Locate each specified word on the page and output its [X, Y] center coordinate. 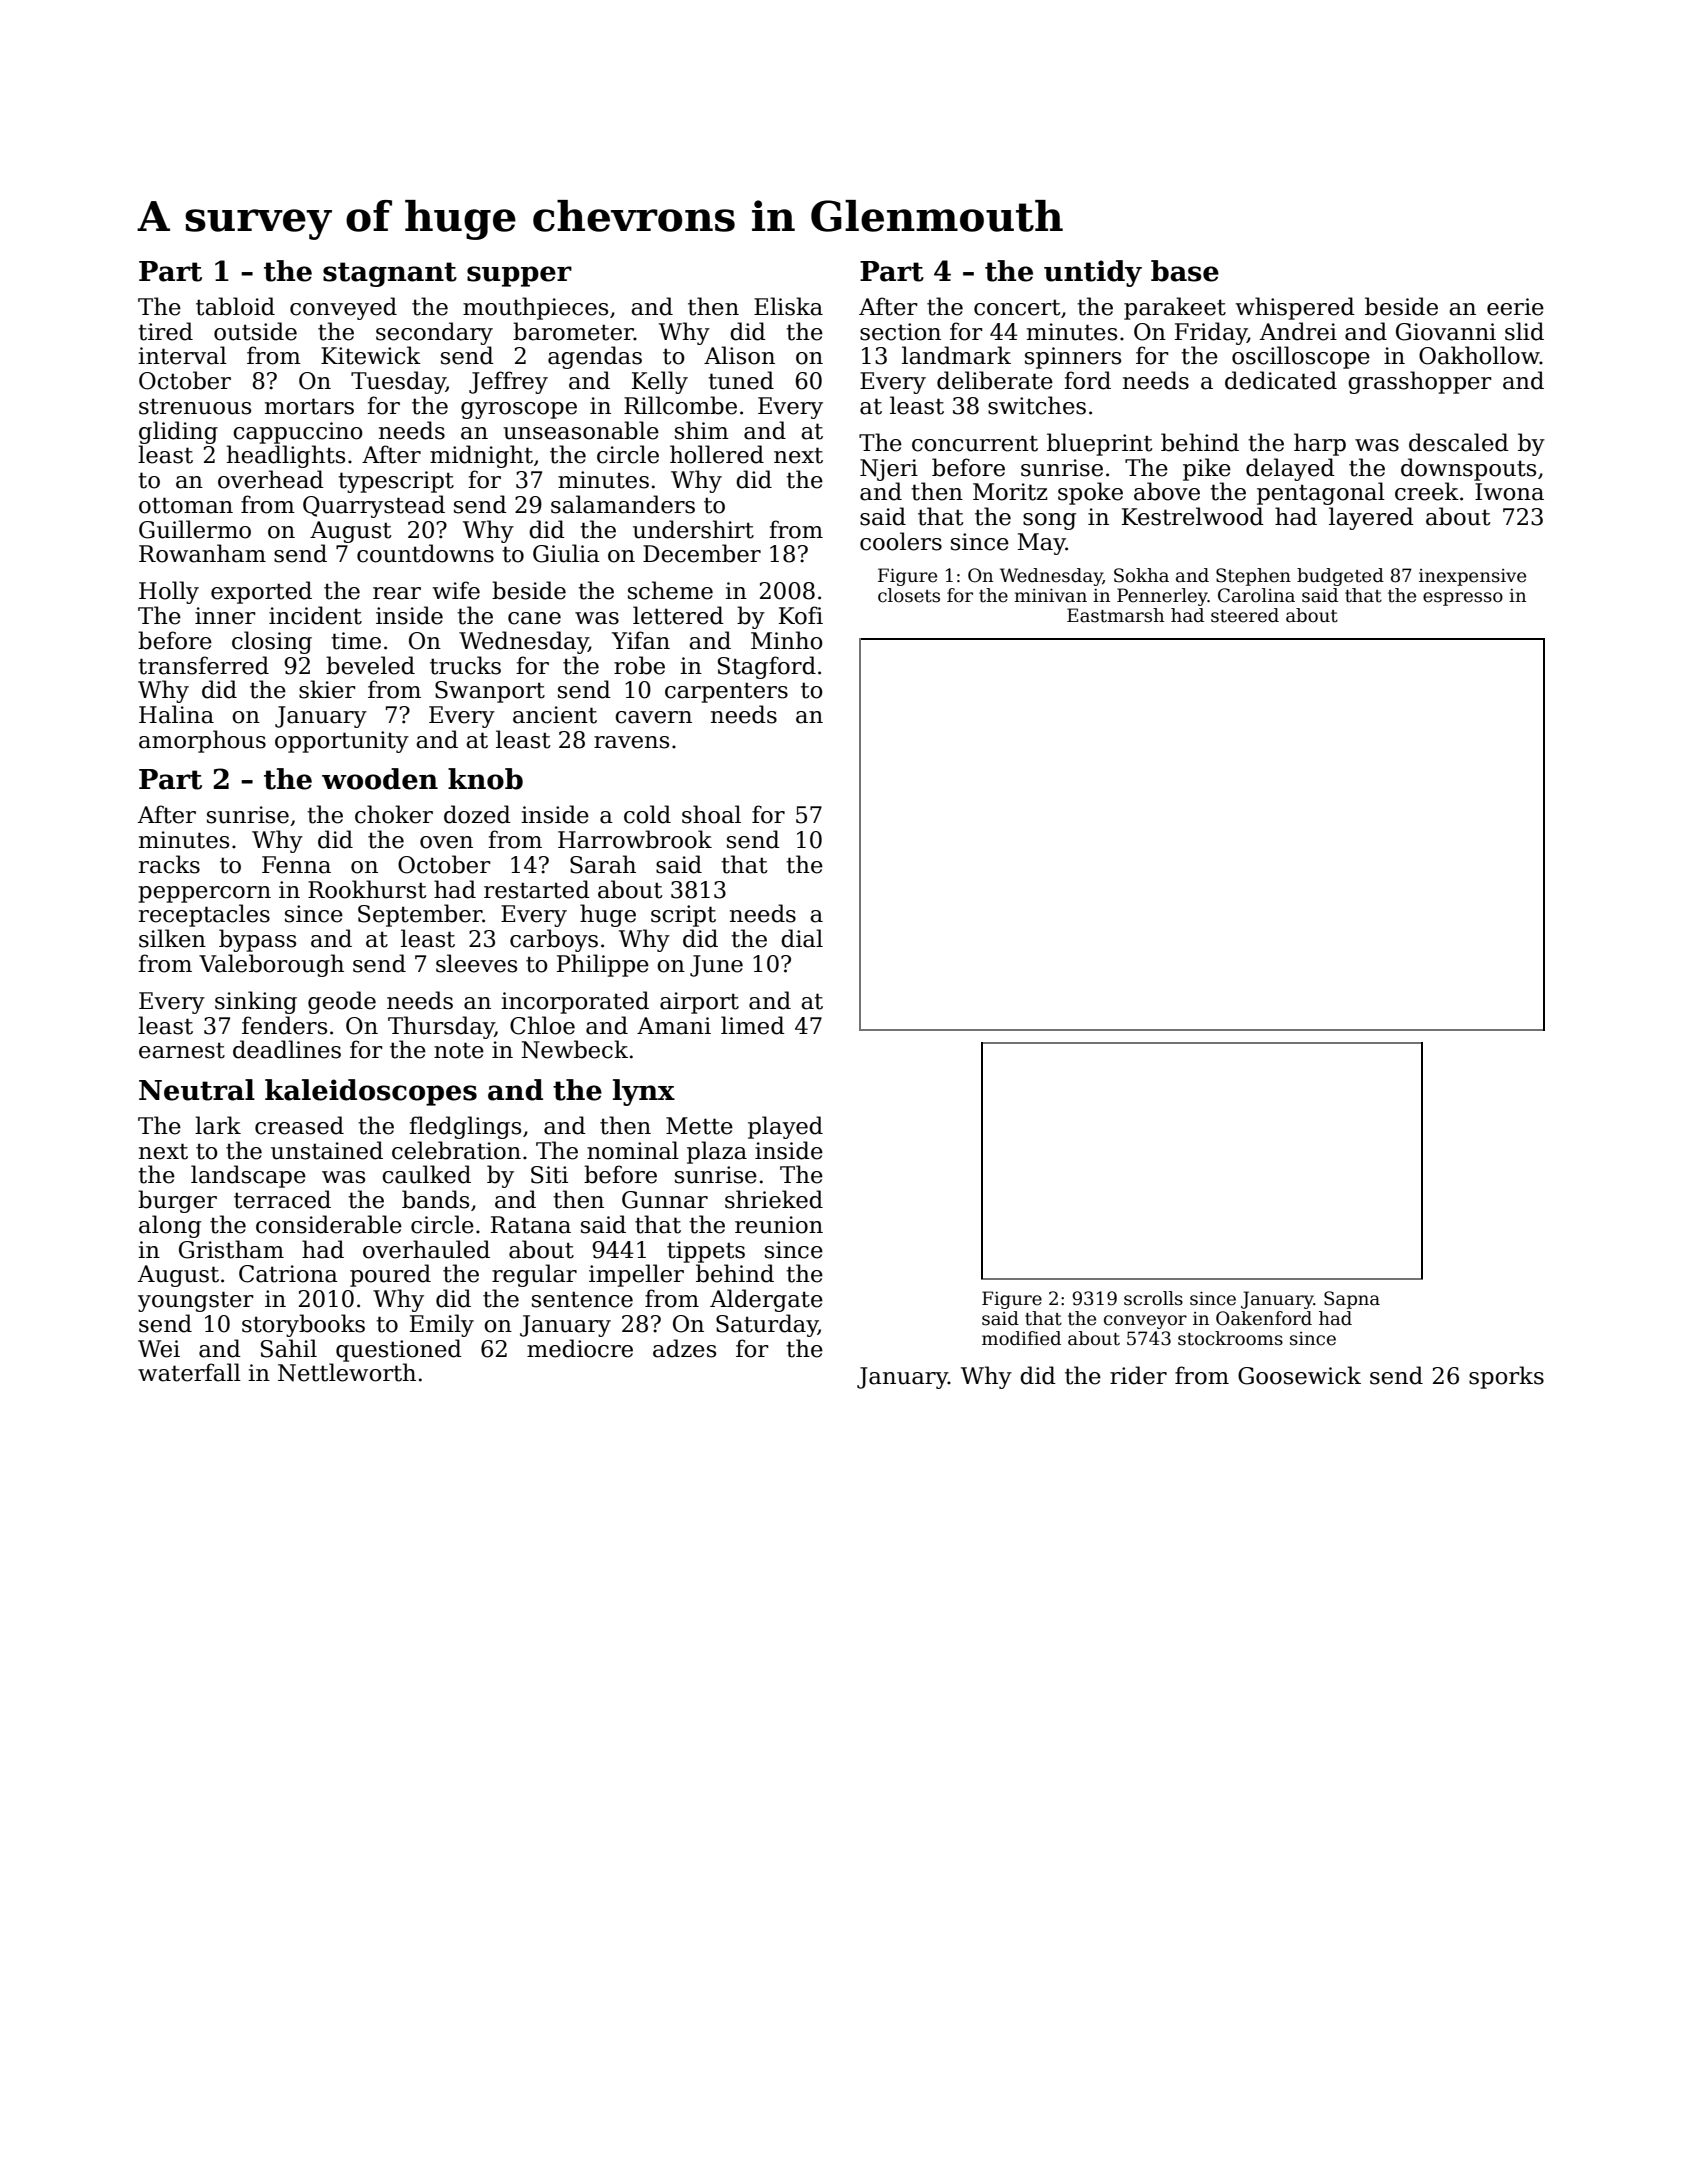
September [420, 915]
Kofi [801, 615]
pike [1207, 469]
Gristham [231, 1249]
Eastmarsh [1115, 615]
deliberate [995, 380]
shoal [711, 814]
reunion [779, 1225]
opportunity [342, 742]
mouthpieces [535, 308]
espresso [1463, 599]
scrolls [1153, 1298]
